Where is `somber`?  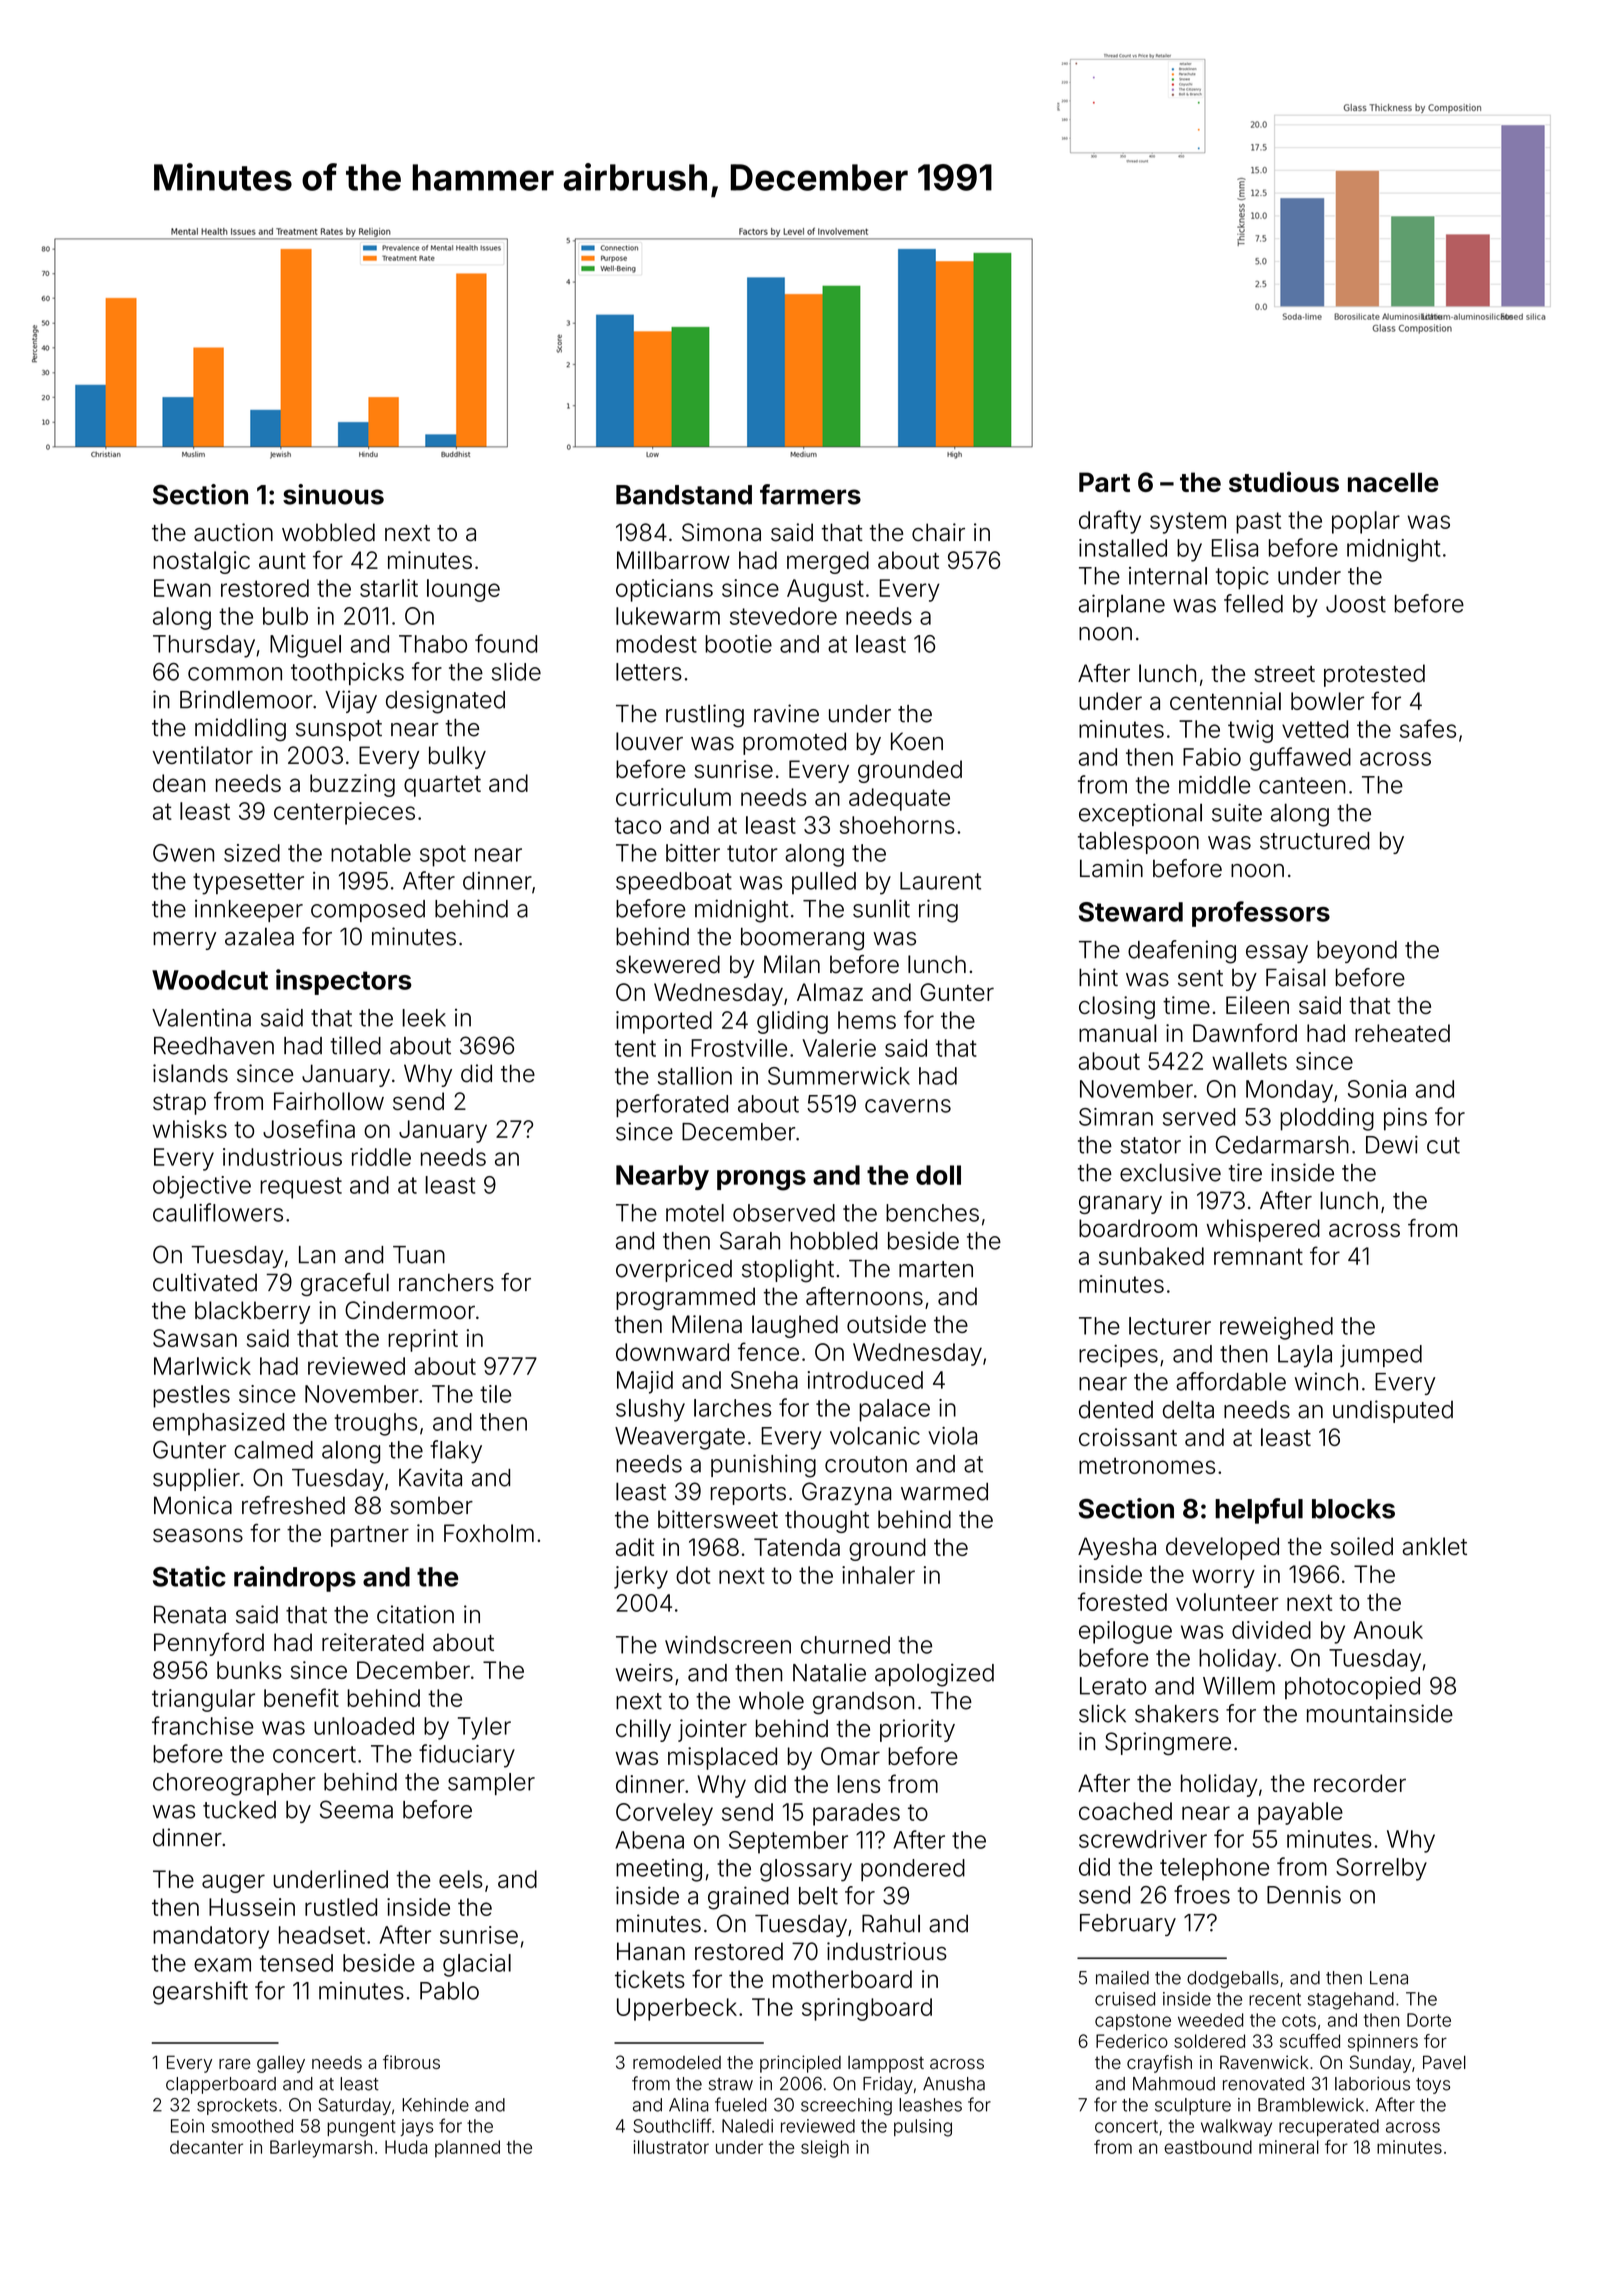
somber is located at coordinates (431, 1505).
